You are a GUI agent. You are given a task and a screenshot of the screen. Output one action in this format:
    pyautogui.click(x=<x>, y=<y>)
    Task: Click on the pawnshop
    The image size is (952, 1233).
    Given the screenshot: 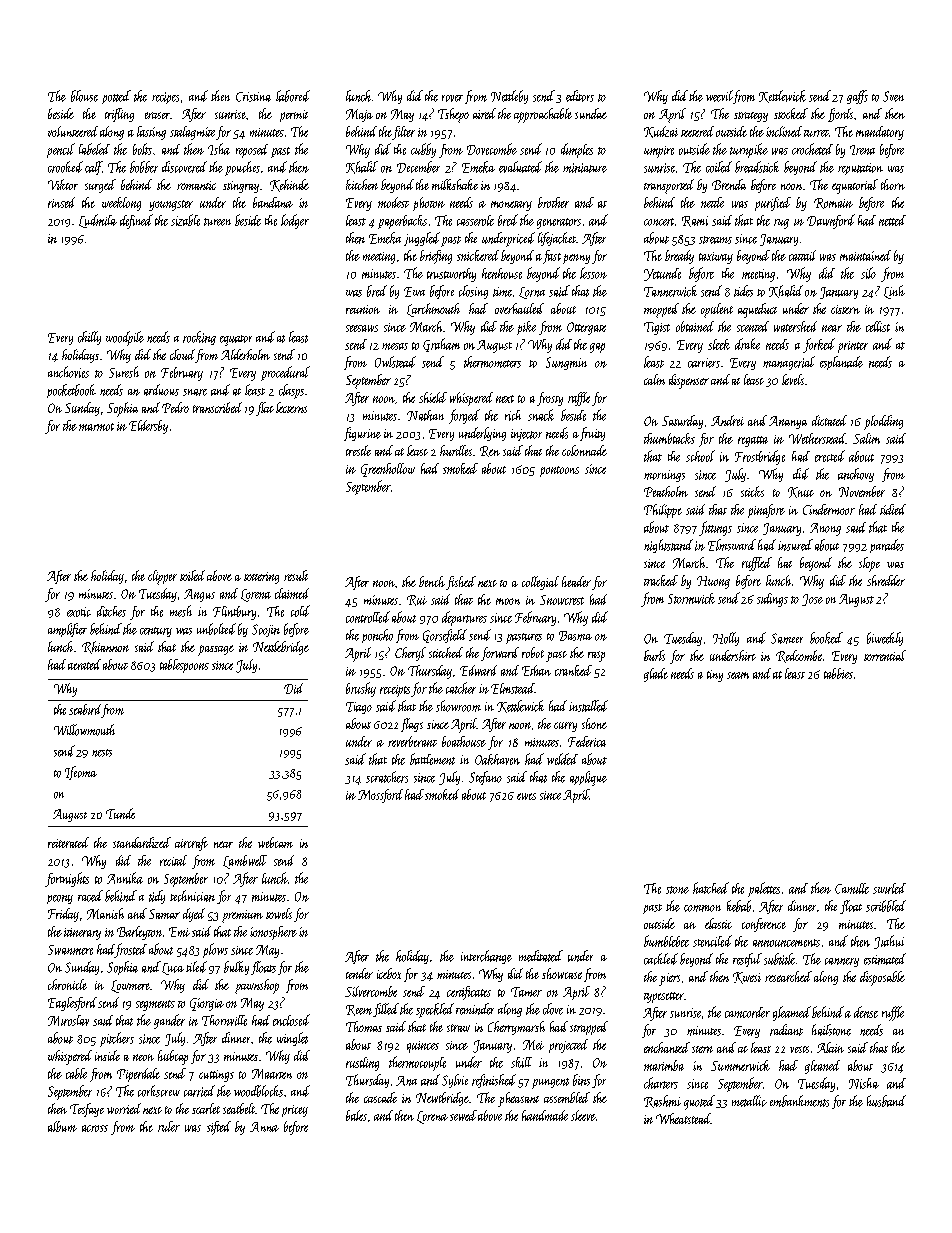 What is the action you would take?
    pyautogui.click(x=257, y=986)
